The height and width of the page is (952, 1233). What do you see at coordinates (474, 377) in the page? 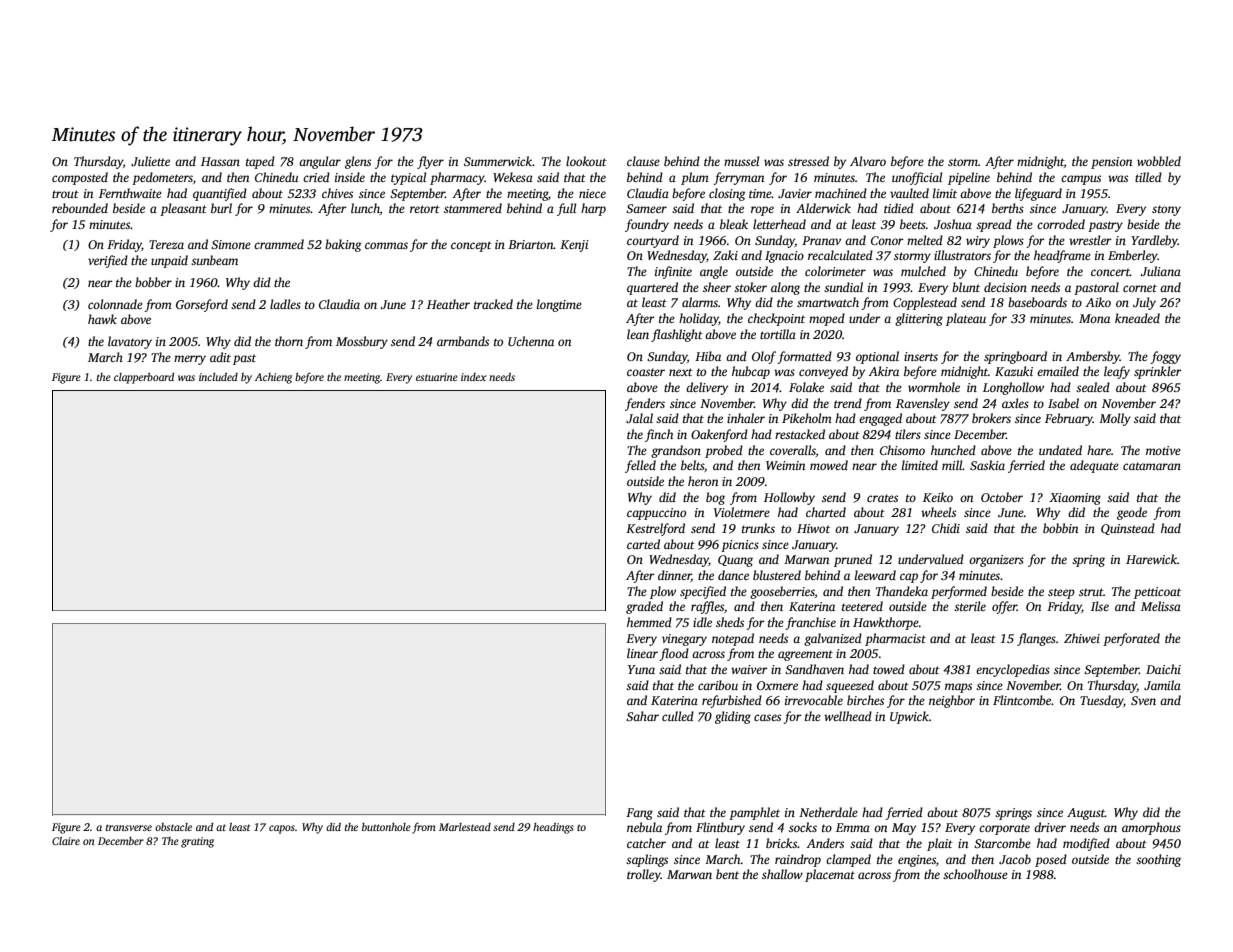
I see `index` at bounding box center [474, 377].
